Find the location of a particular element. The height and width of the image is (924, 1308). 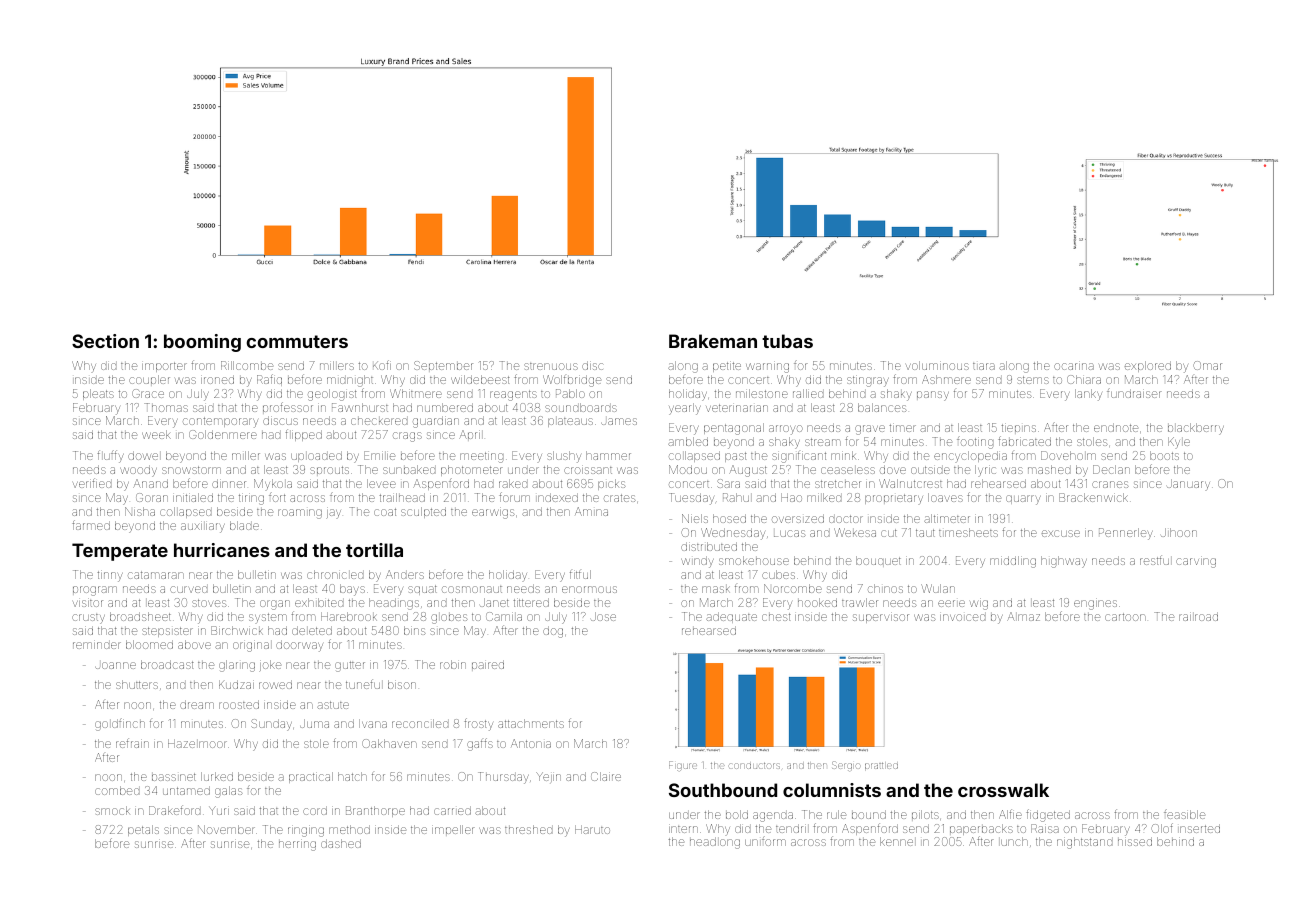

herring is located at coordinates (297, 845).
